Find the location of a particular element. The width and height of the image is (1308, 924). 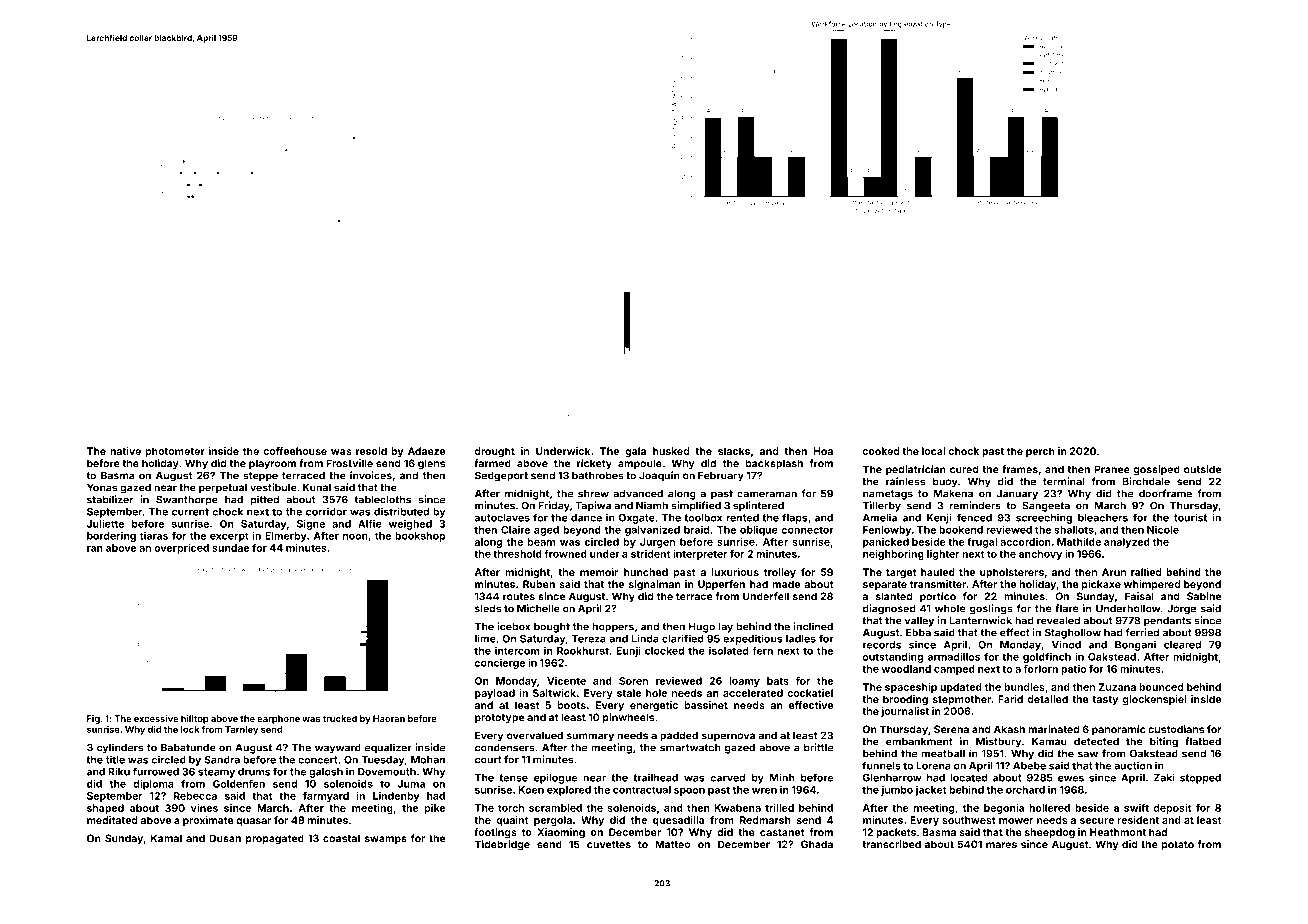

native is located at coordinates (125, 451).
